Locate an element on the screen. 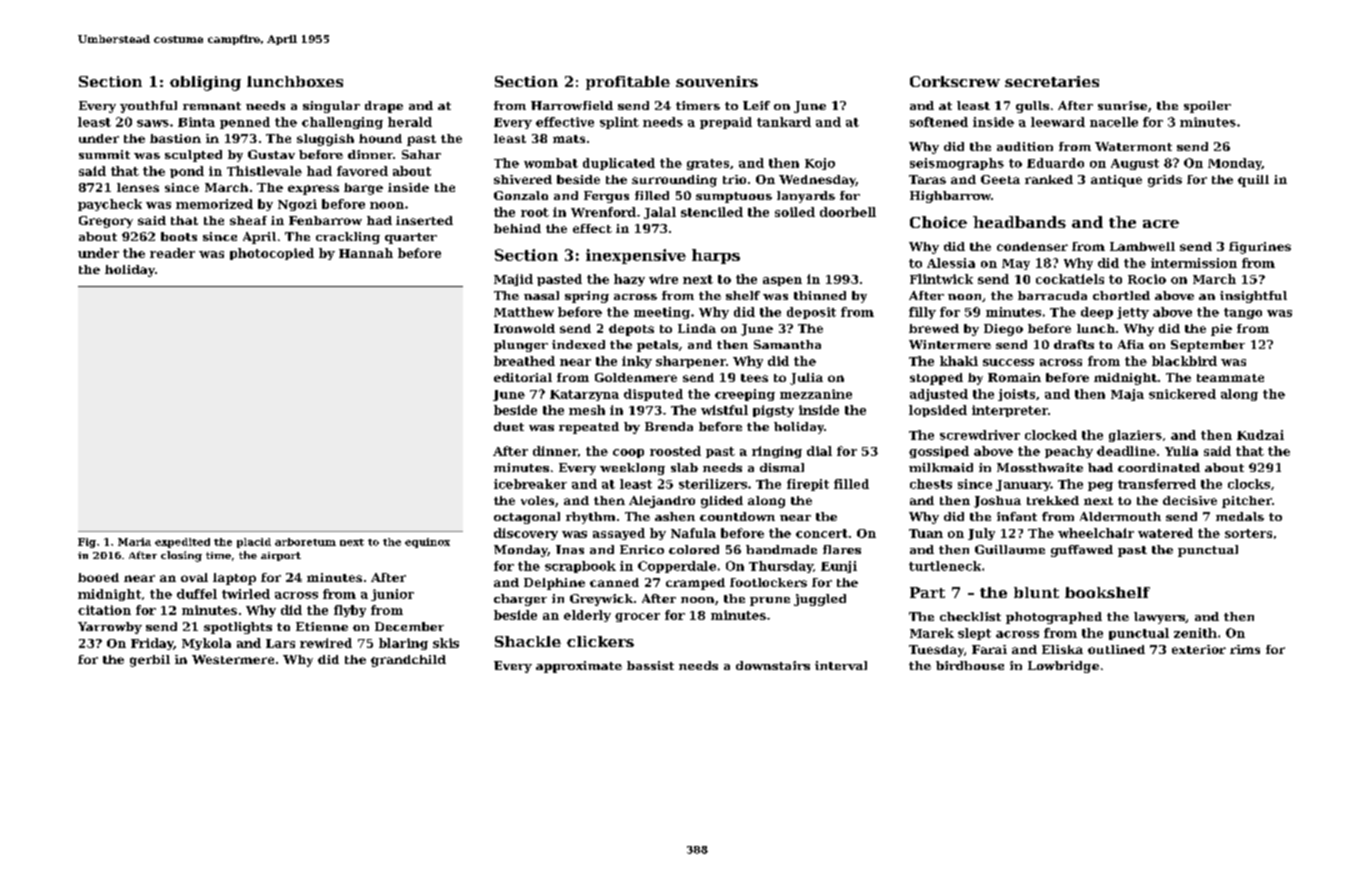 This screenshot has height=887, width=1372. crackling is located at coordinates (348, 238).
